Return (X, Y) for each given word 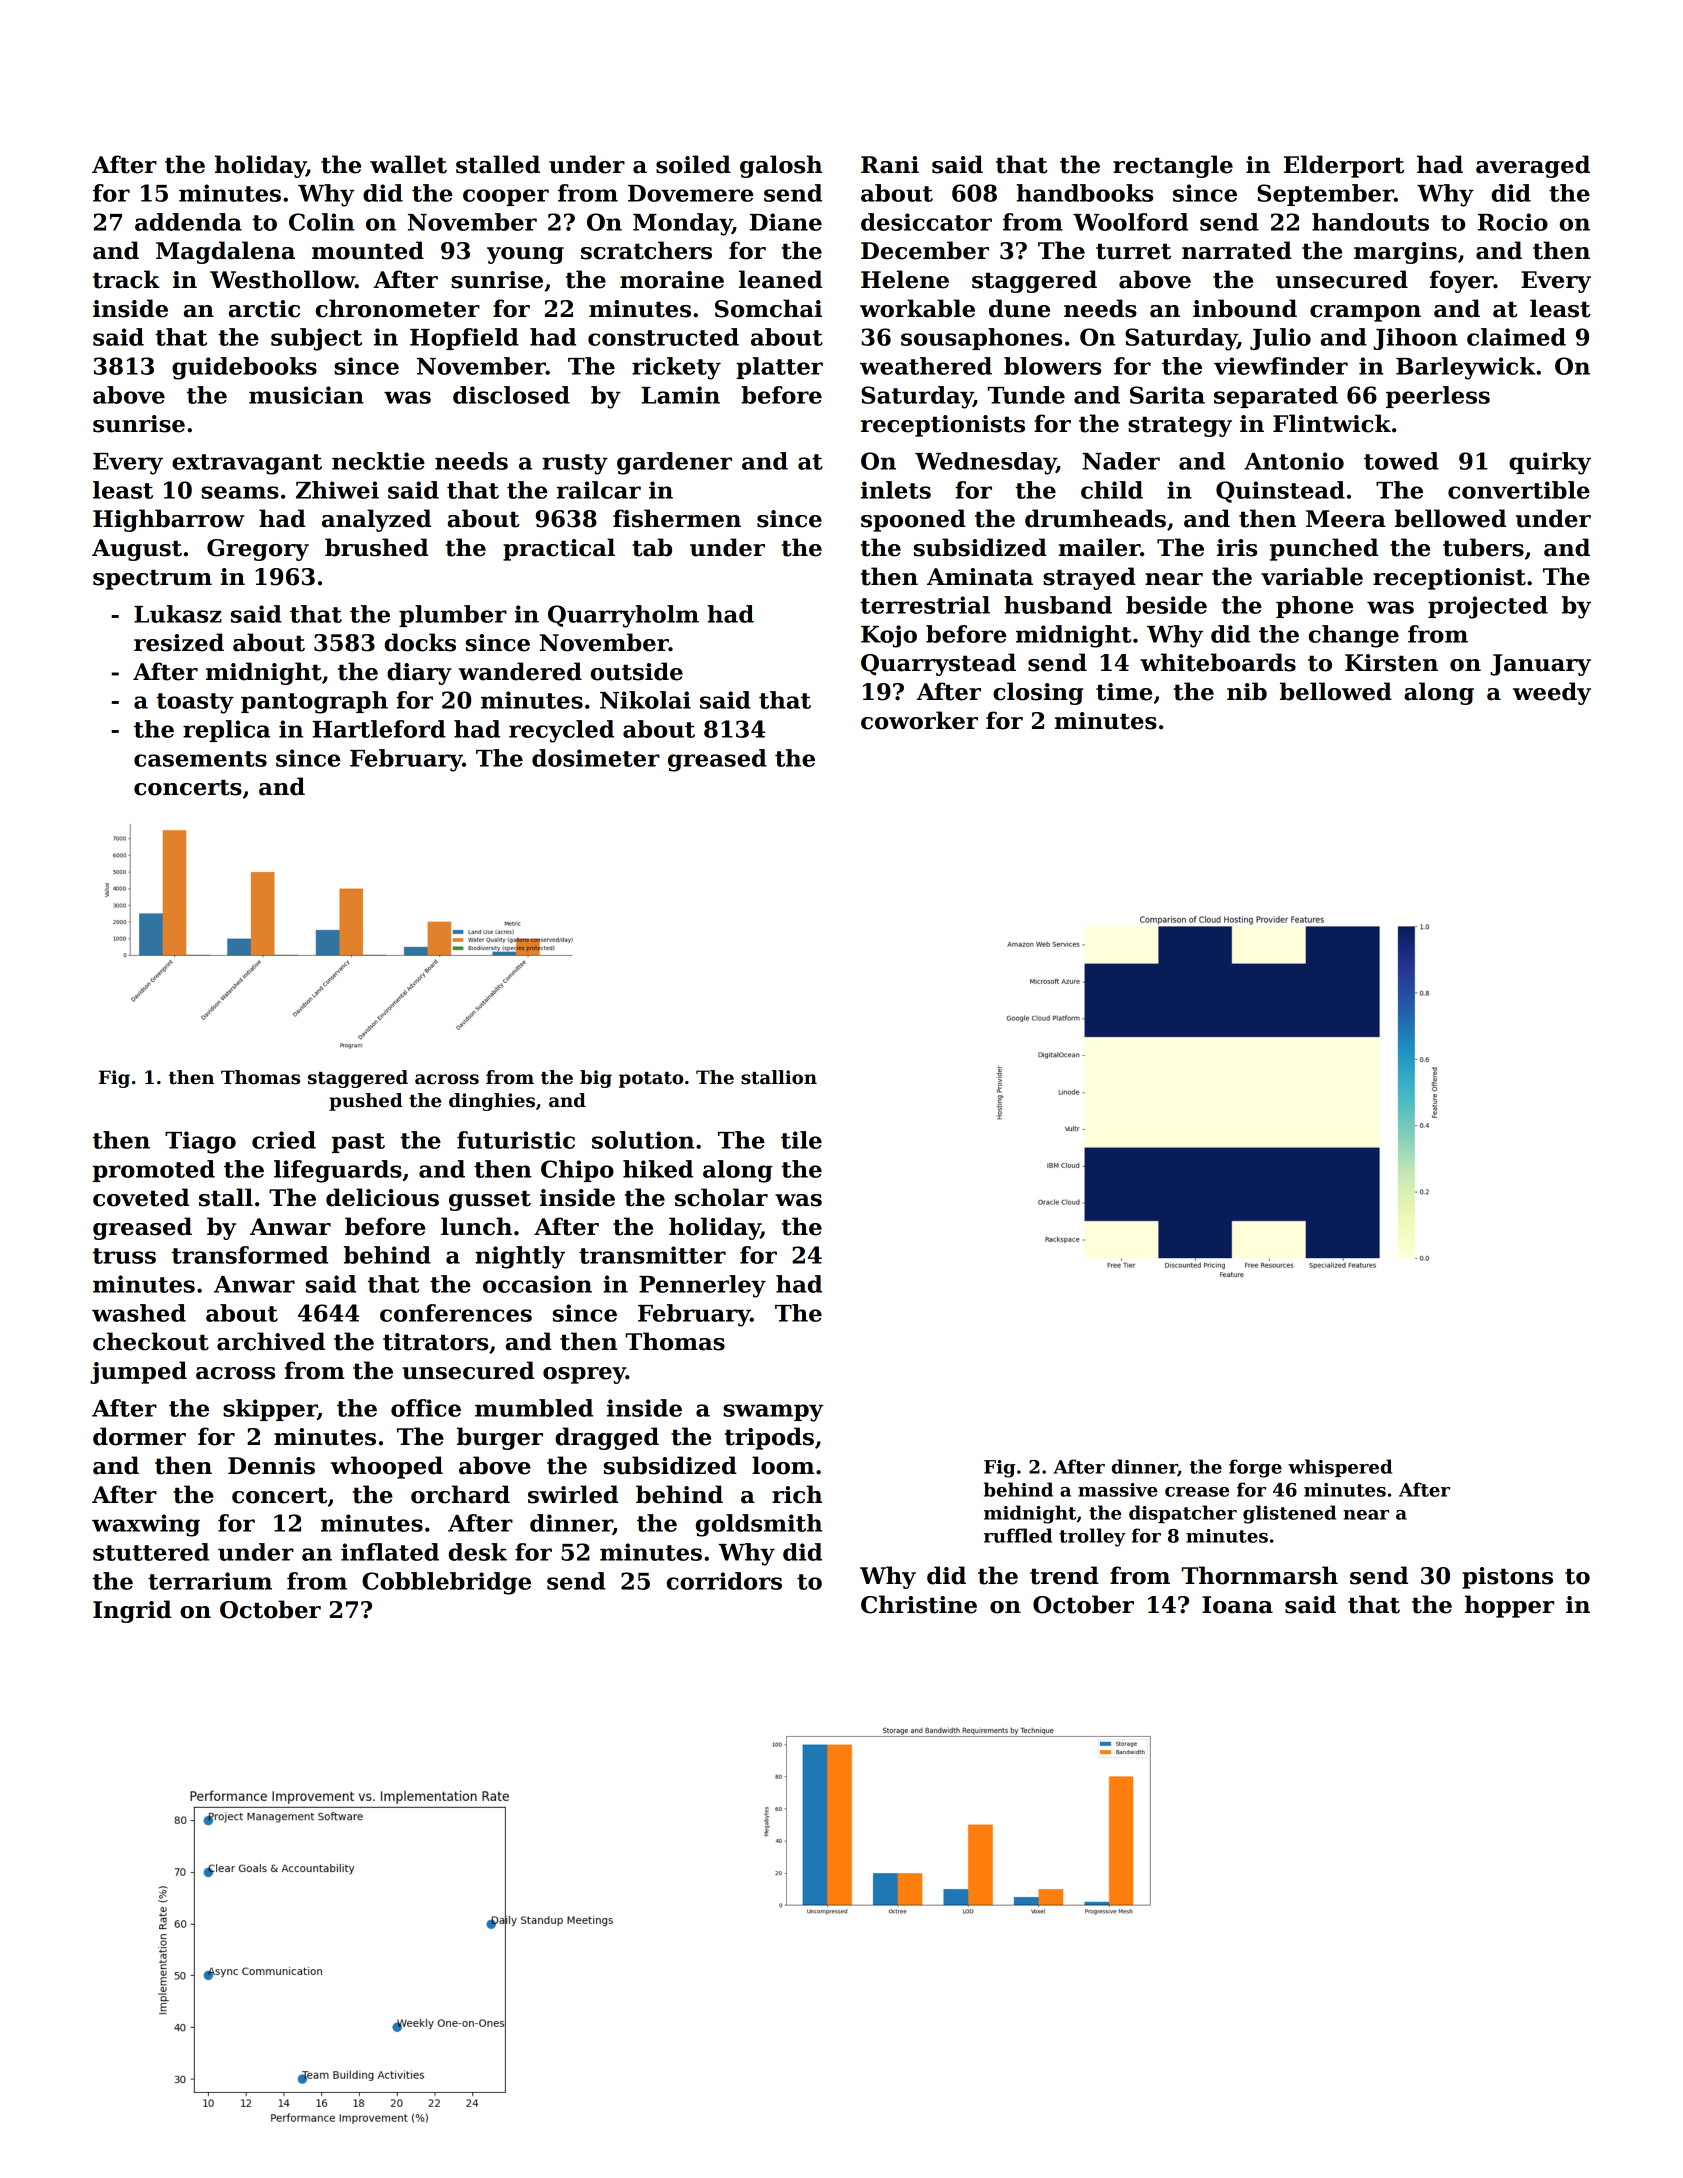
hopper (1509, 1606)
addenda (188, 222)
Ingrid (132, 1611)
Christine (919, 1604)
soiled (693, 164)
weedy (1552, 693)
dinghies (492, 1102)
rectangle (1173, 166)
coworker (919, 720)
